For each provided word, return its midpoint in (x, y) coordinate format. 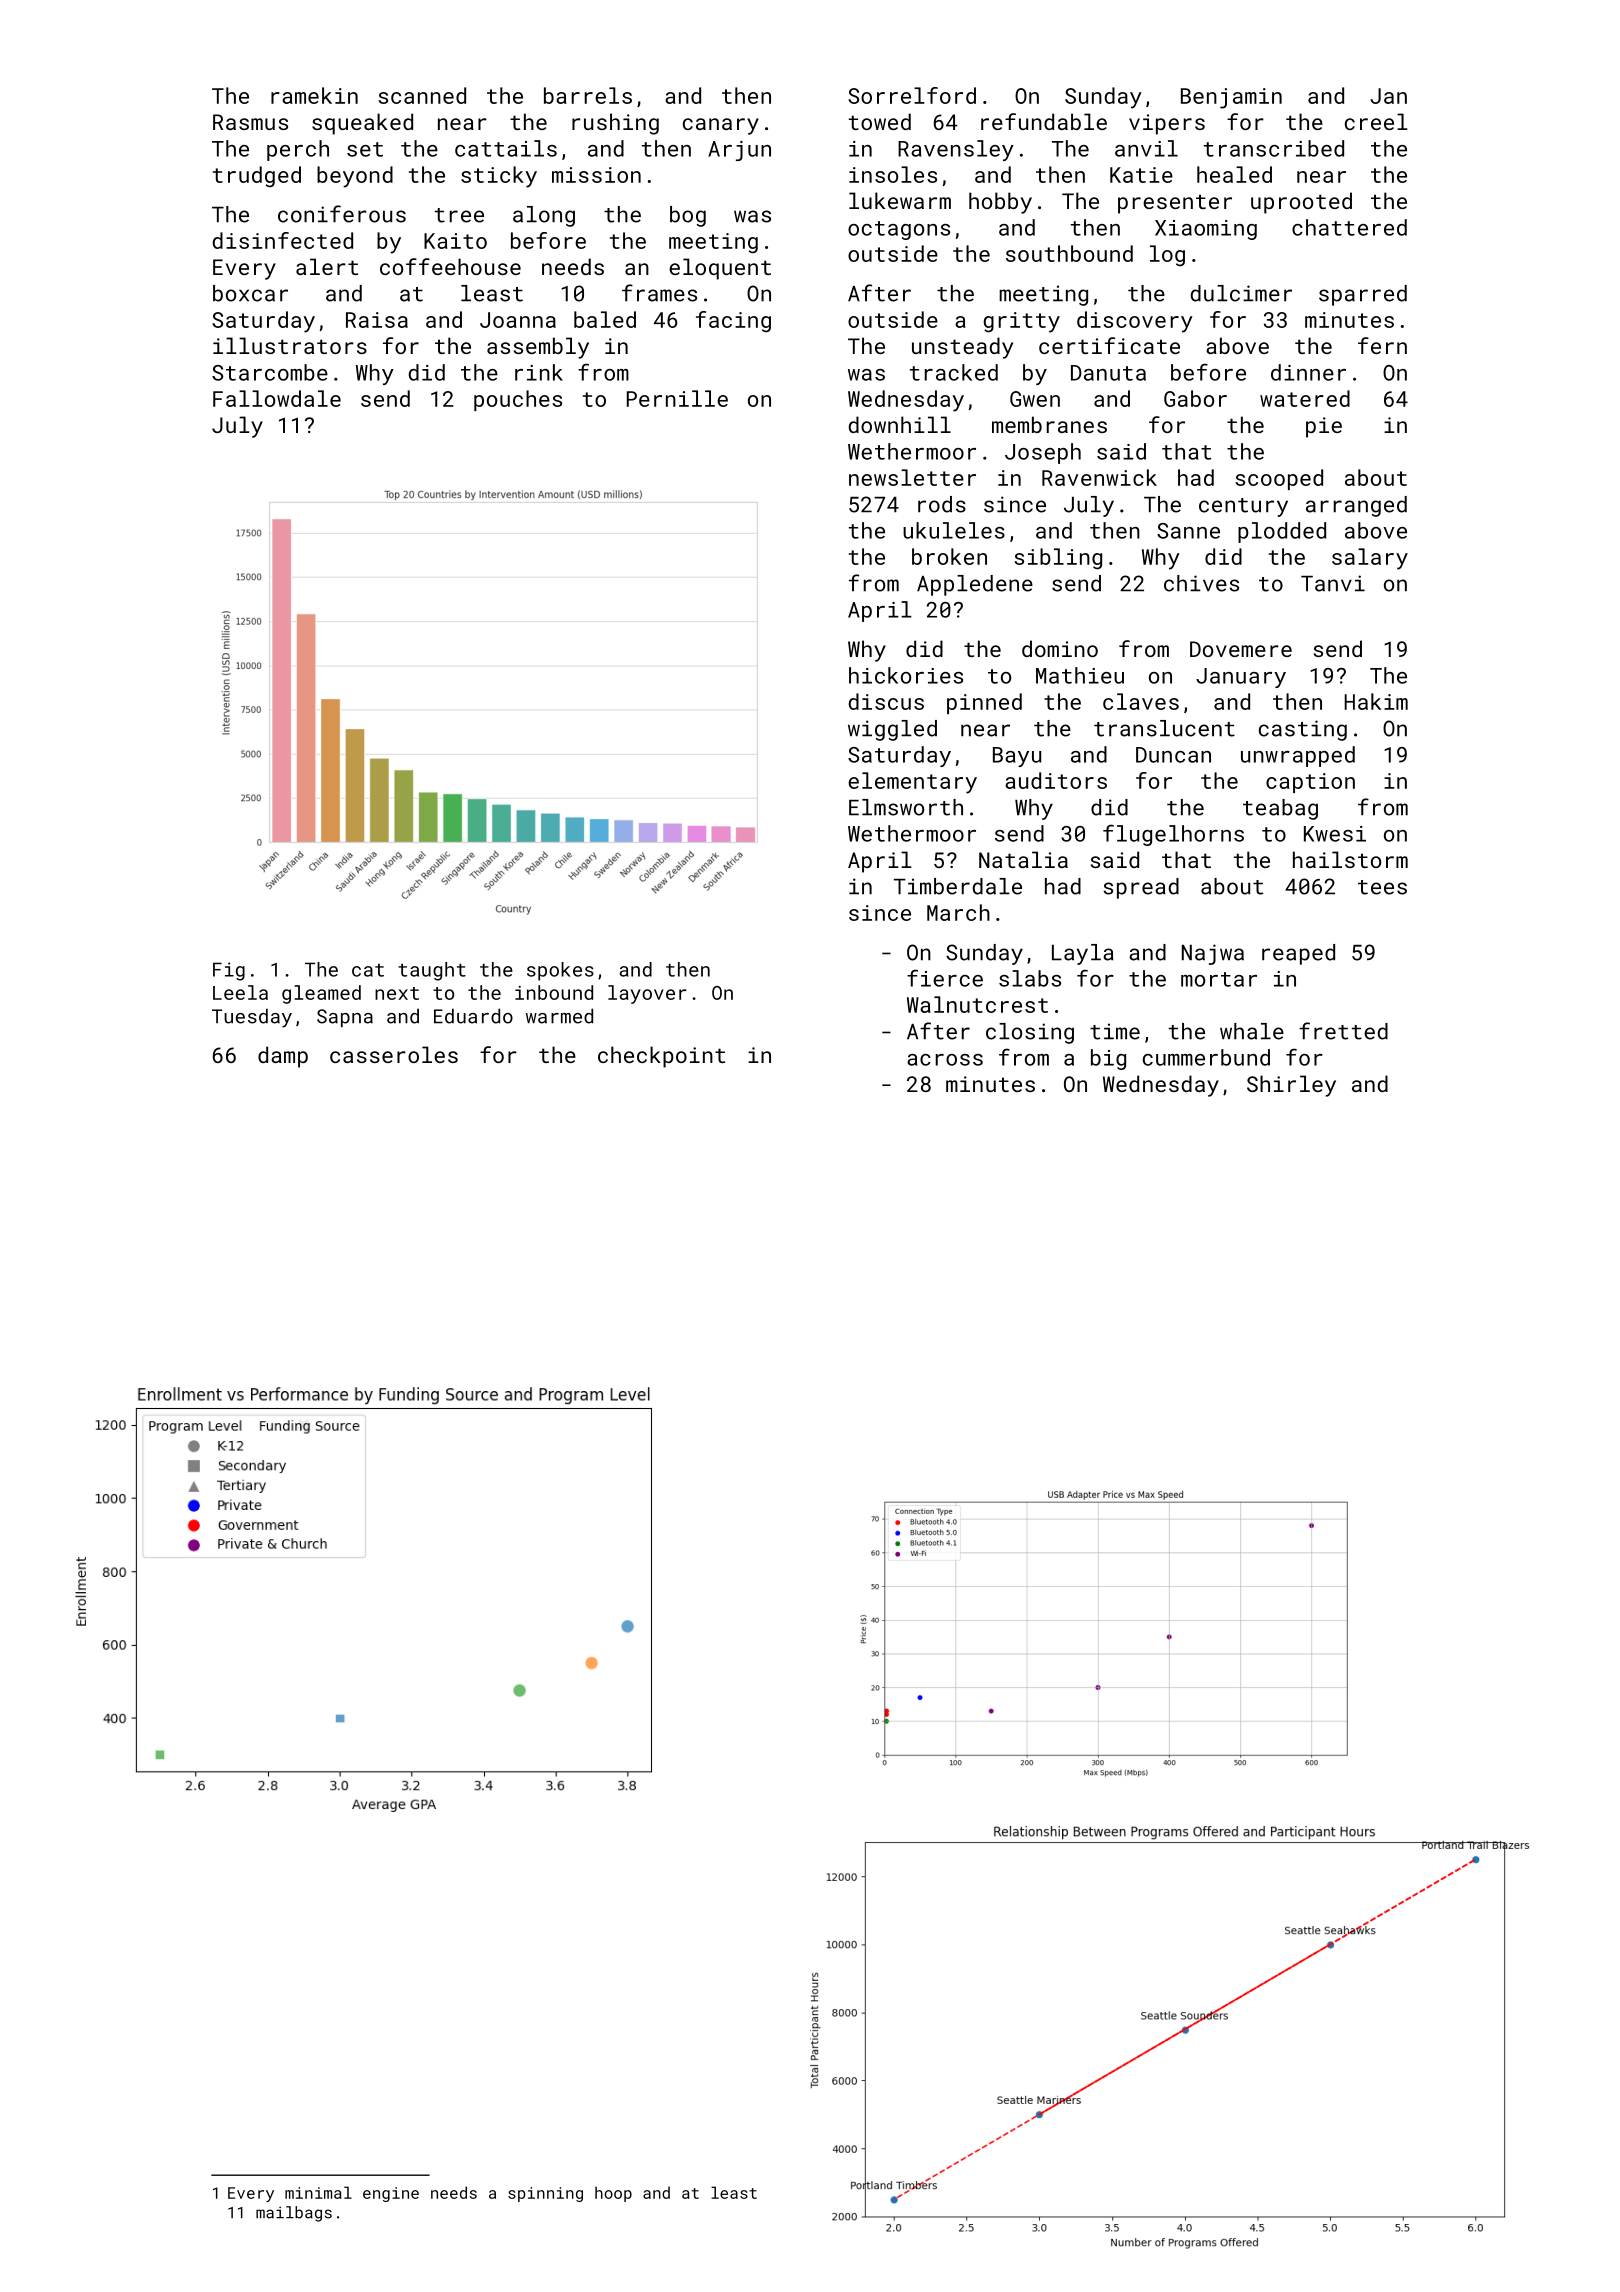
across (945, 1060)
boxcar (250, 293)
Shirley (1291, 1086)
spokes (560, 971)
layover (647, 994)
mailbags (294, 2214)
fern (1382, 345)
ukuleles (954, 530)
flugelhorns (1173, 835)
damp (283, 1057)
